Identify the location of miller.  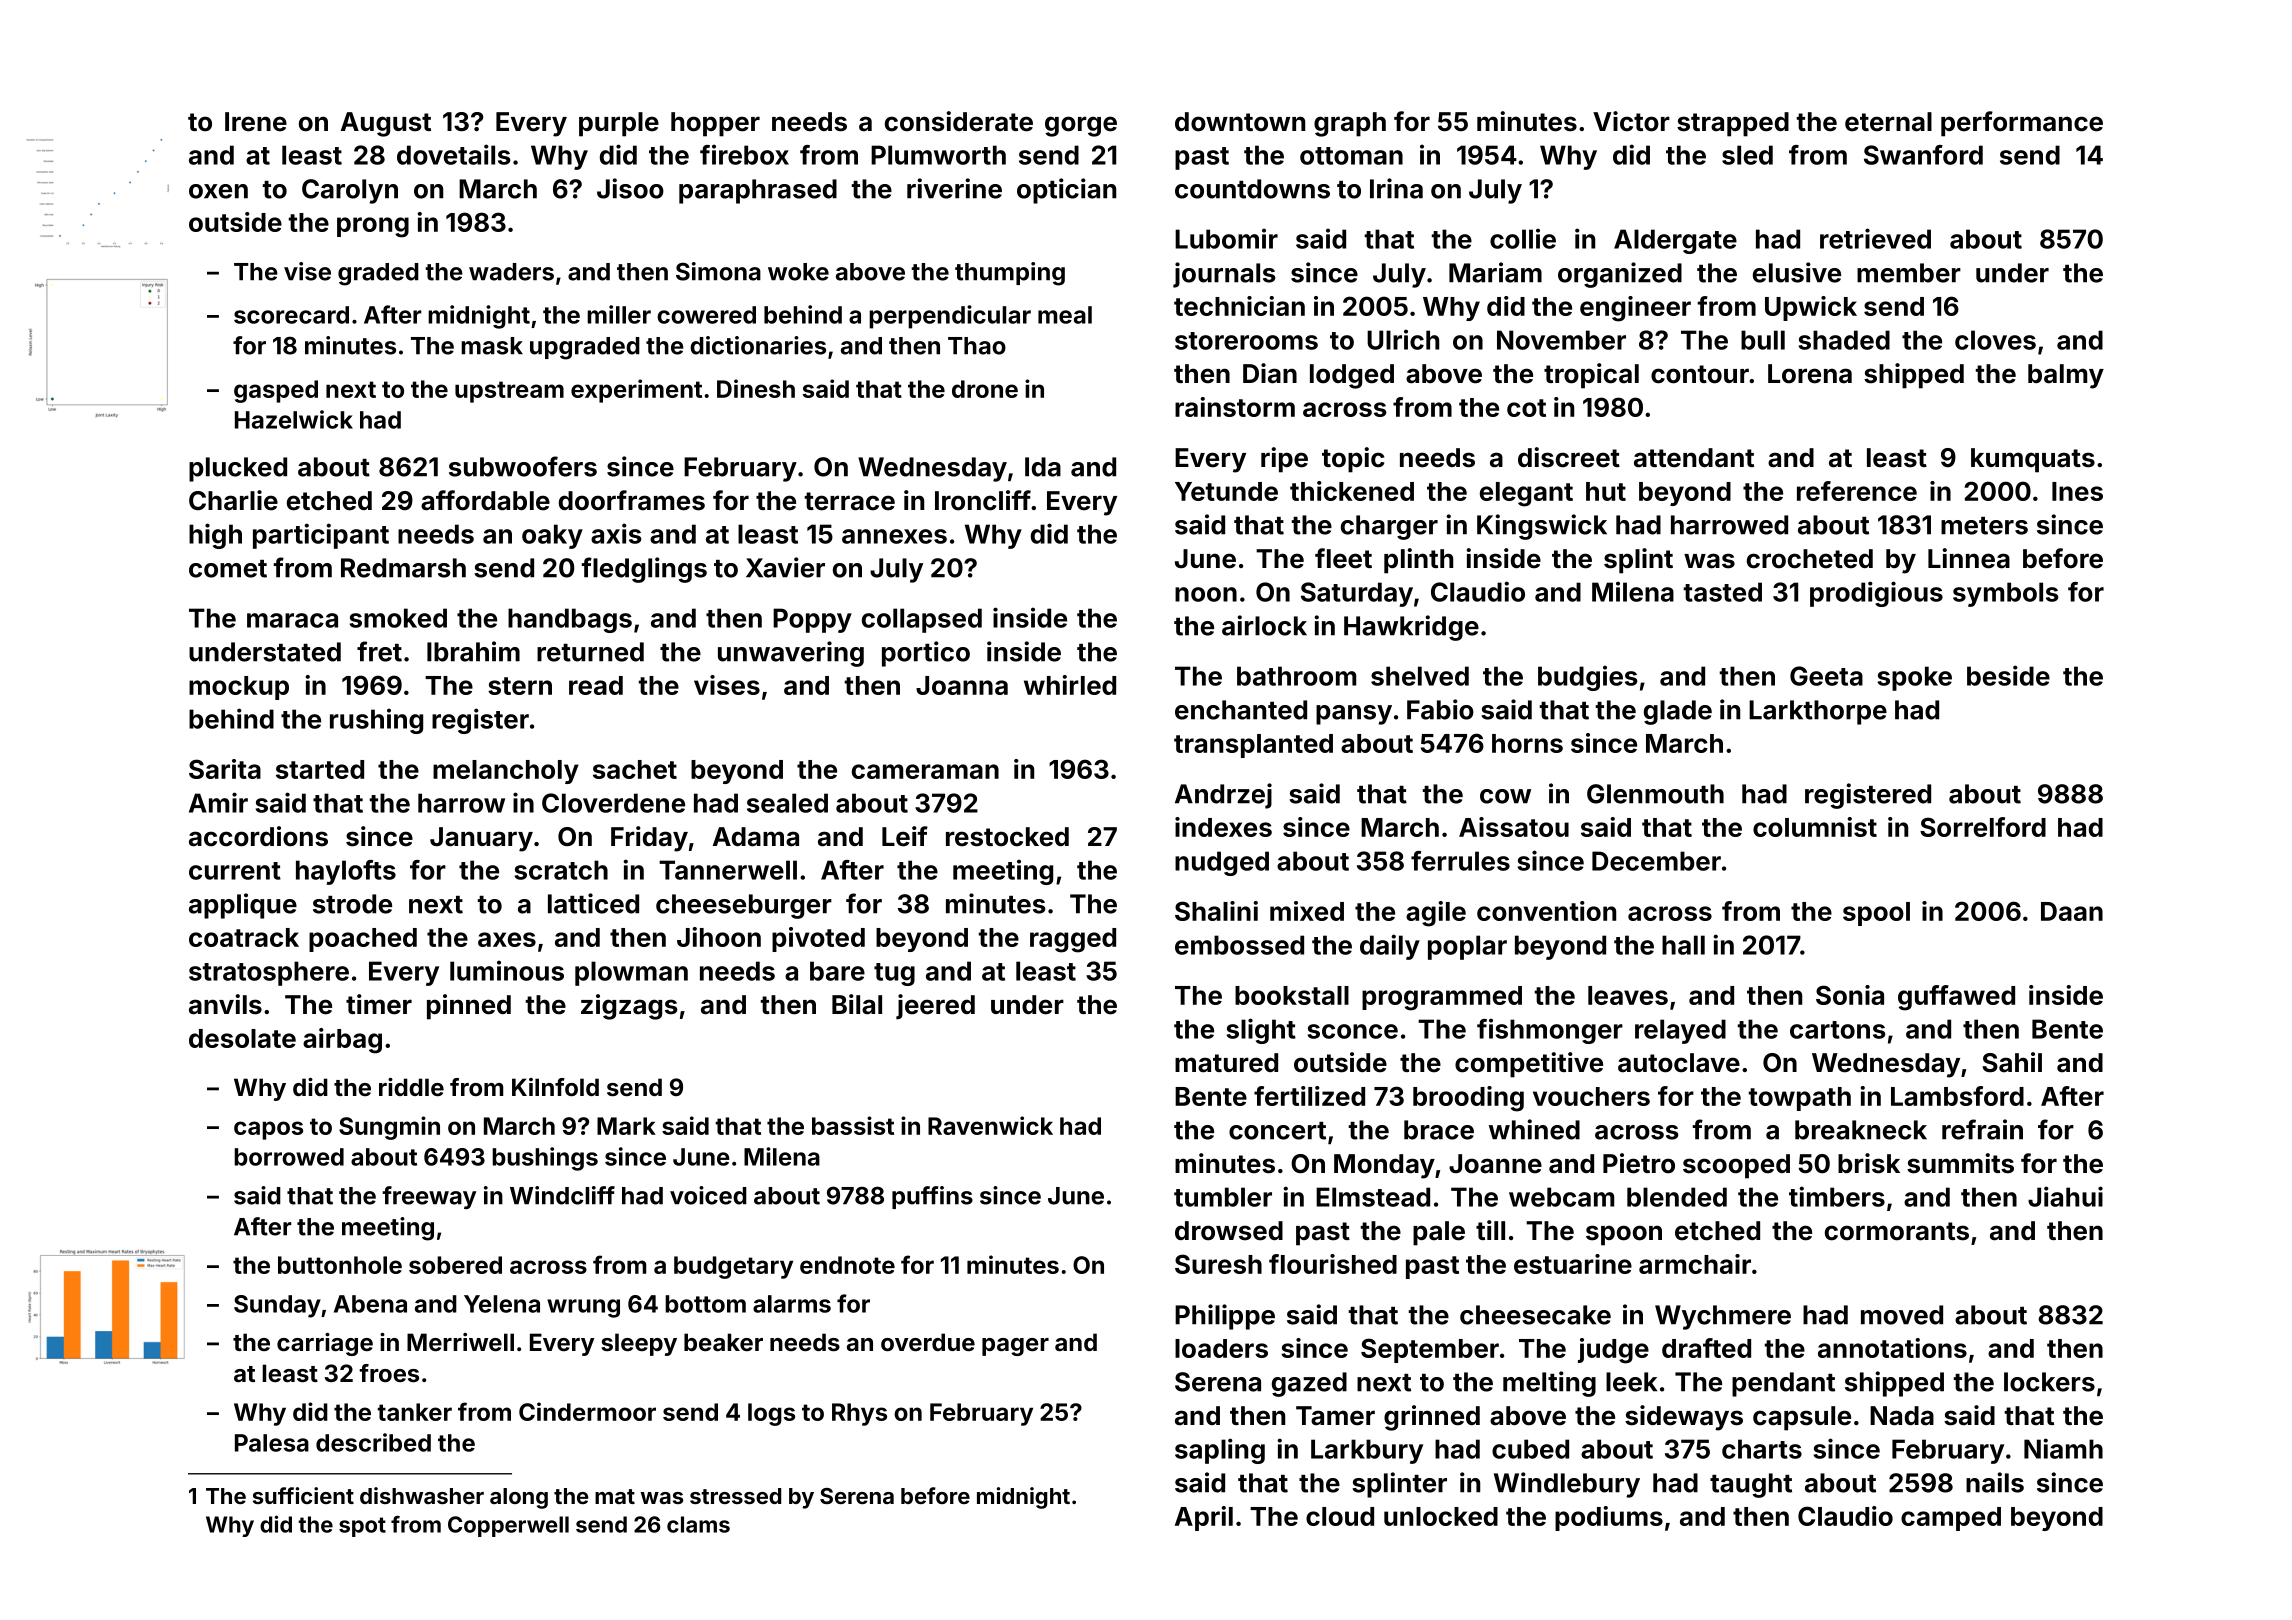
(619, 314).
